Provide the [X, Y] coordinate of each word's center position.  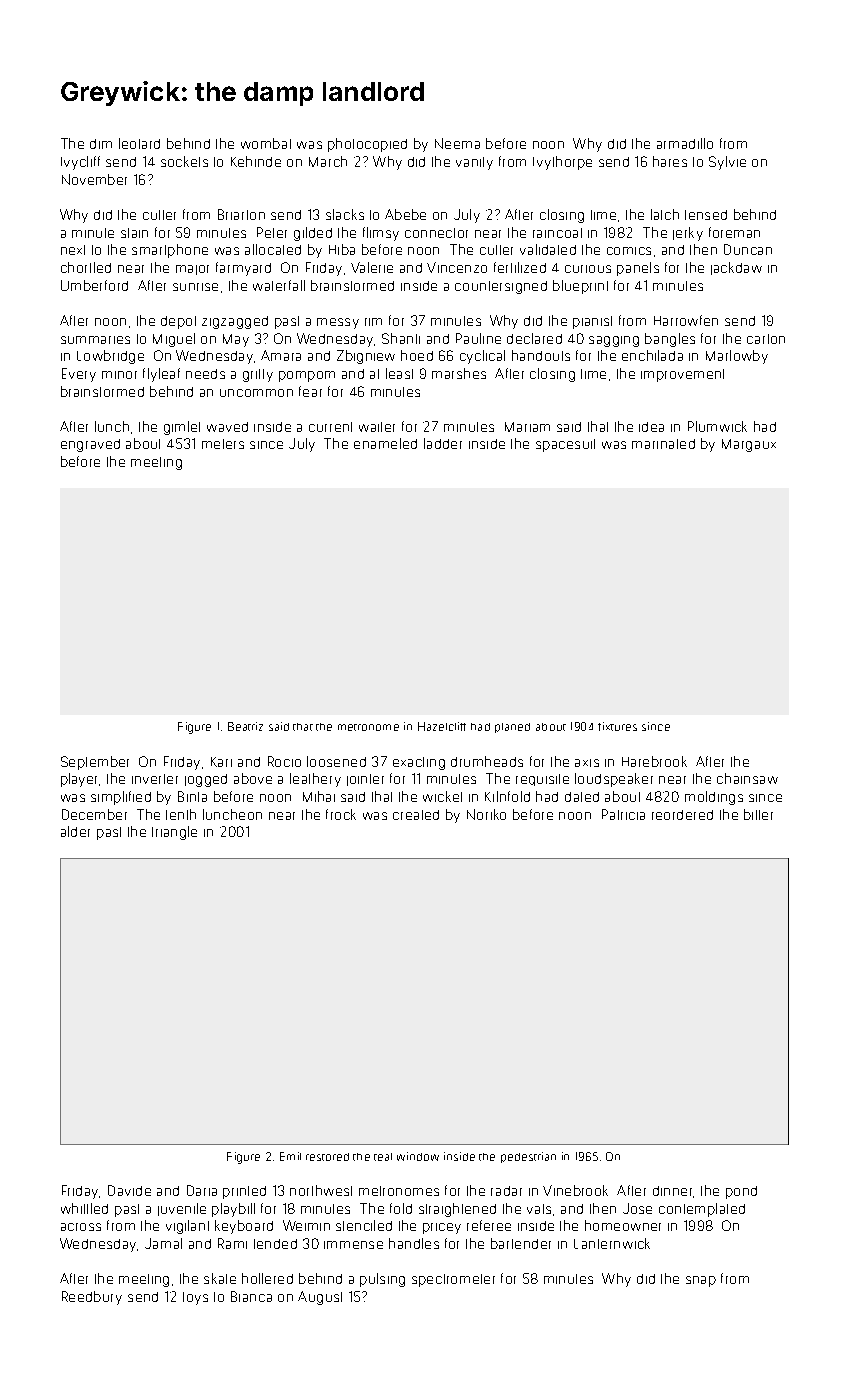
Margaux [749, 445]
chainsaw [747, 778]
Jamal [163, 1243]
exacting [419, 763]
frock [341, 814]
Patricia [623, 814]
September [95, 763]
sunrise [195, 287]
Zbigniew [366, 357]
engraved [90, 445]
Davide [129, 1190]
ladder [443, 443]
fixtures [617, 726]
